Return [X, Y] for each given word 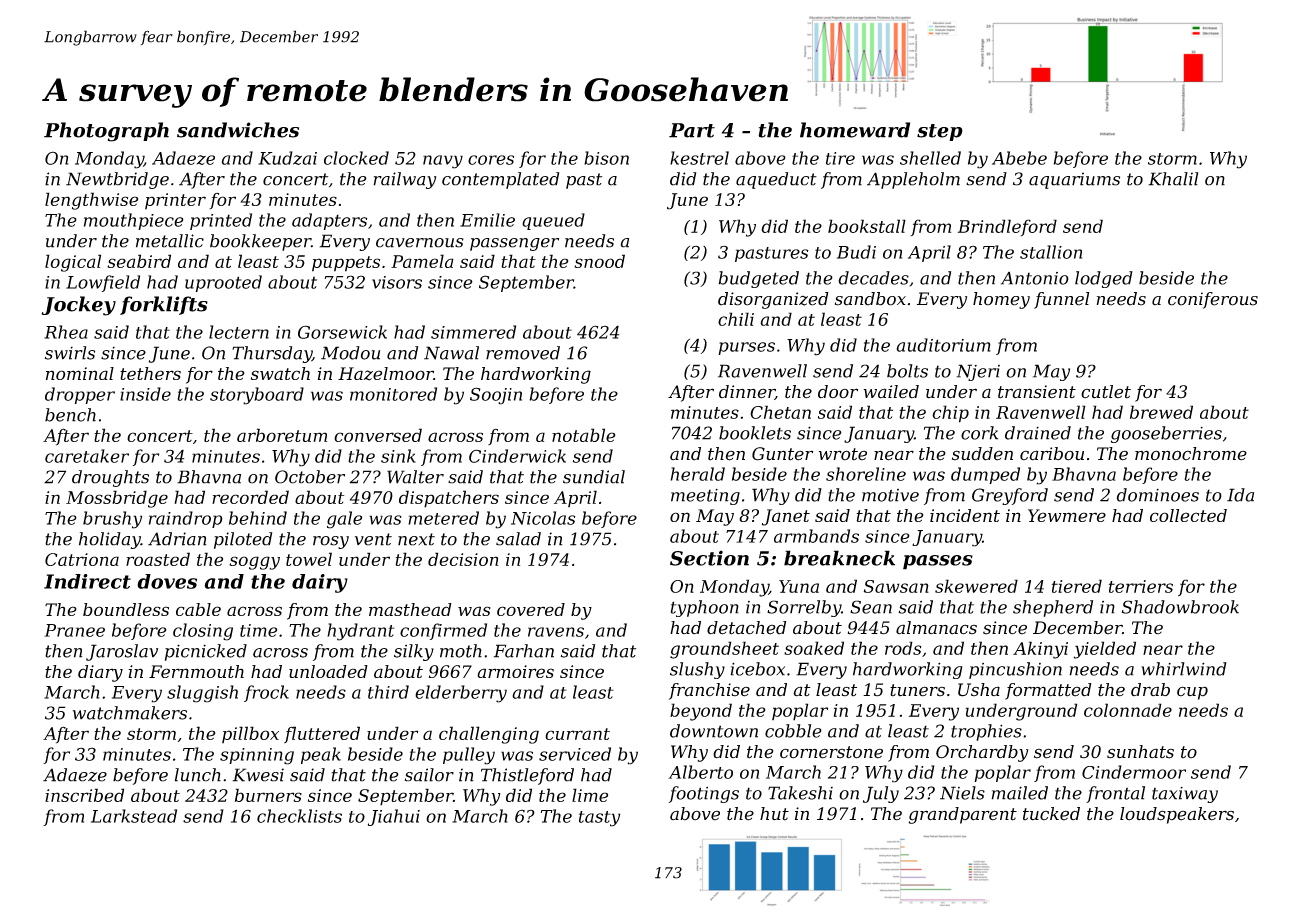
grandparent [962, 815]
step [940, 132]
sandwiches [238, 130]
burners [268, 795]
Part [692, 130]
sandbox [870, 299]
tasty [599, 819]
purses [746, 348]
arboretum [282, 435]
